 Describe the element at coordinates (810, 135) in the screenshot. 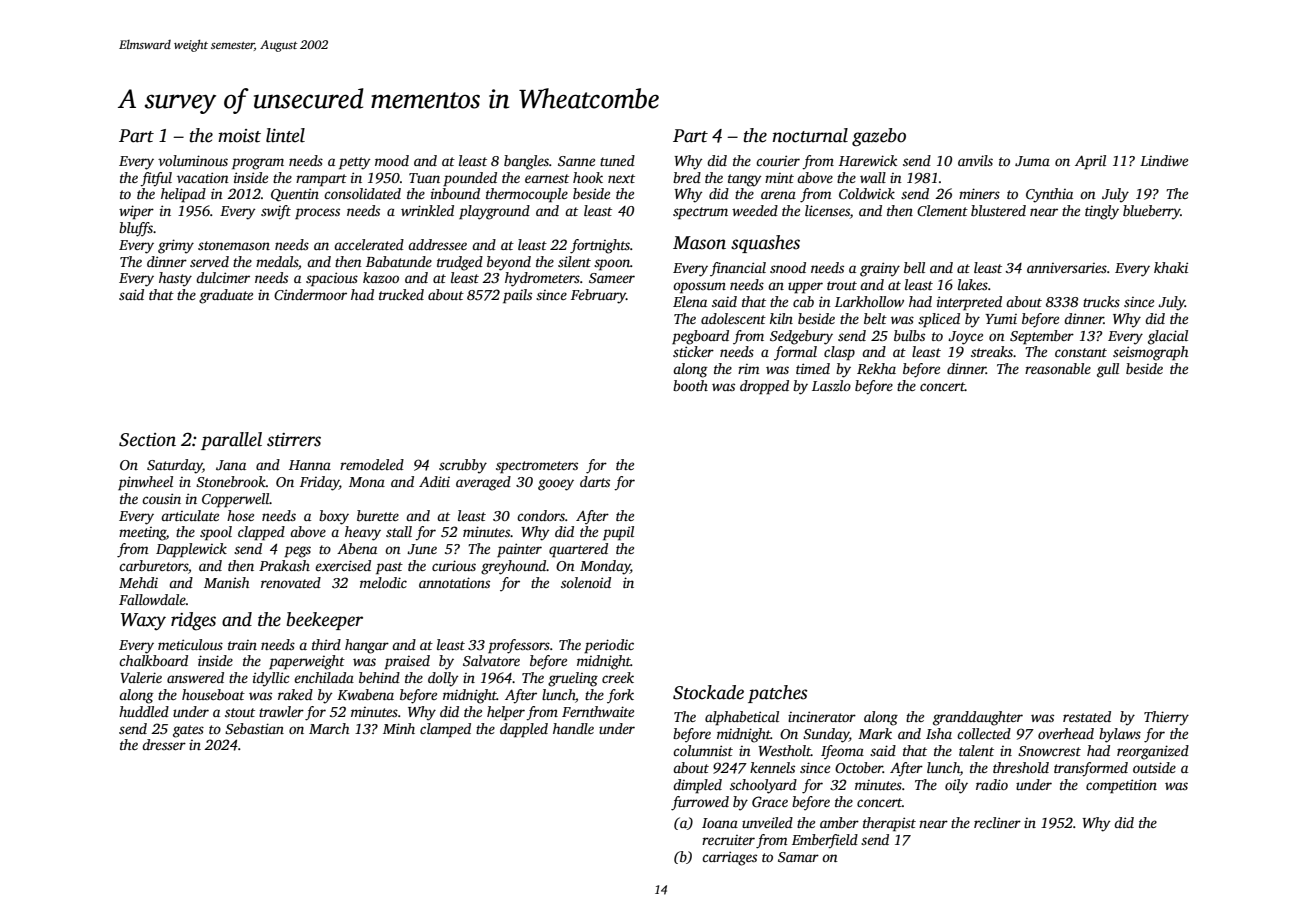

I see `nocturnal` at that location.
